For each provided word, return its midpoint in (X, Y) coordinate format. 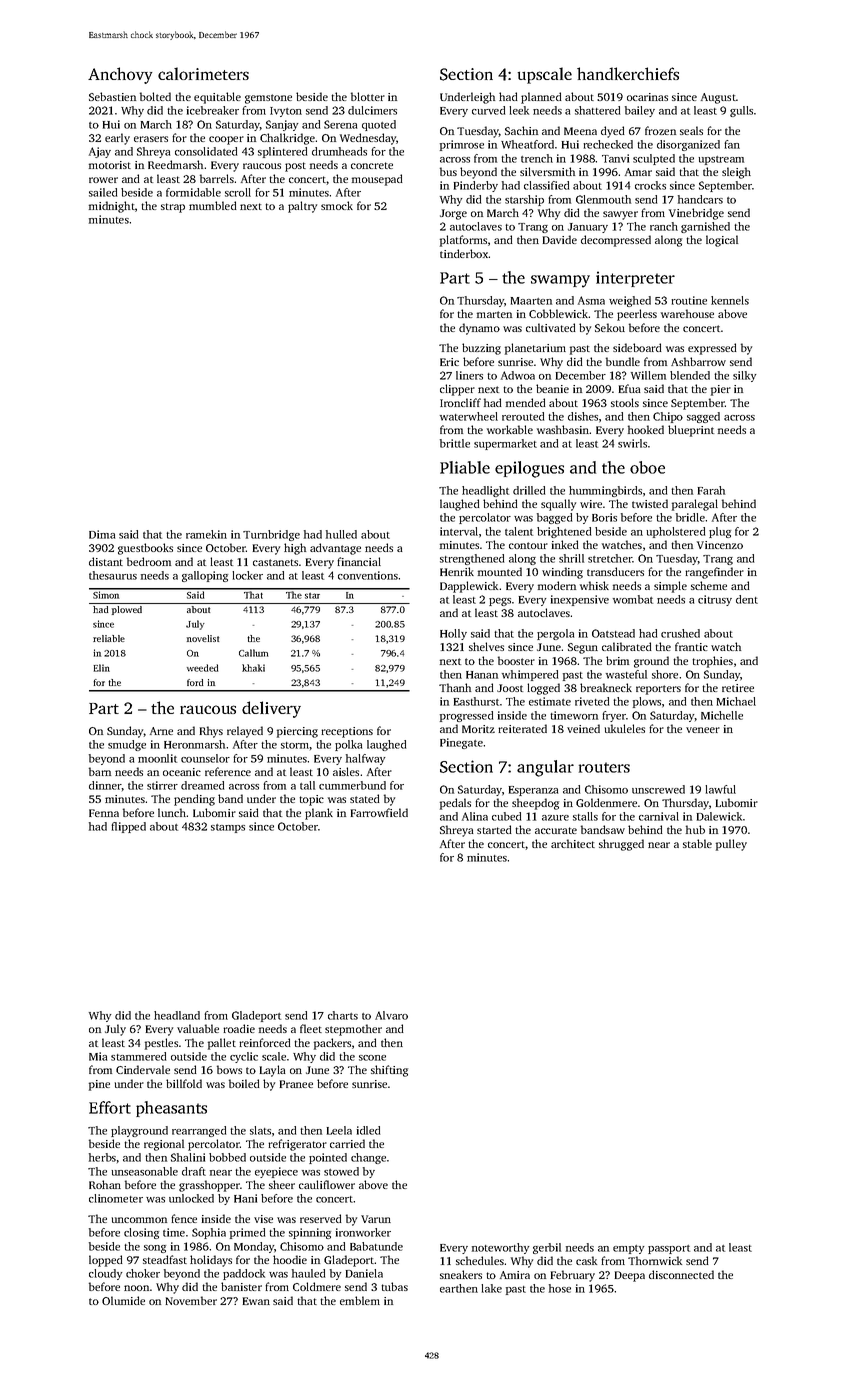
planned (541, 98)
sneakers (461, 1274)
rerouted (523, 416)
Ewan (256, 1301)
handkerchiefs (628, 73)
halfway (365, 759)
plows (647, 702)
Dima (102, 534)
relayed (245, 732)
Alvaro (391, 1015)
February (573, 1276)
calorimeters (203, 73)
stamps (228, 828)
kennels (730, 300)
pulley (731, 845)
